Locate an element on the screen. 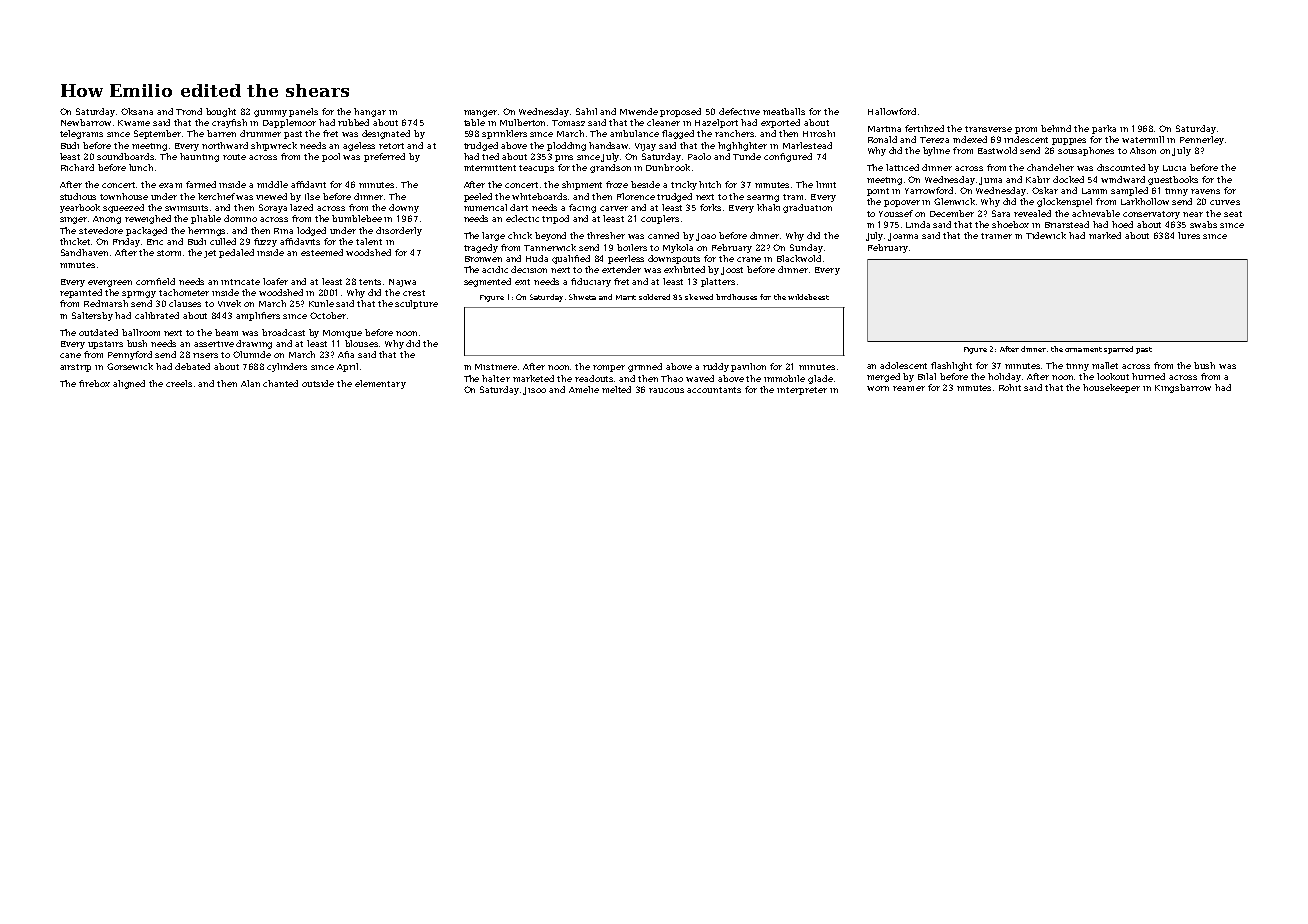  assertive is located at coordinates (214, 344).
